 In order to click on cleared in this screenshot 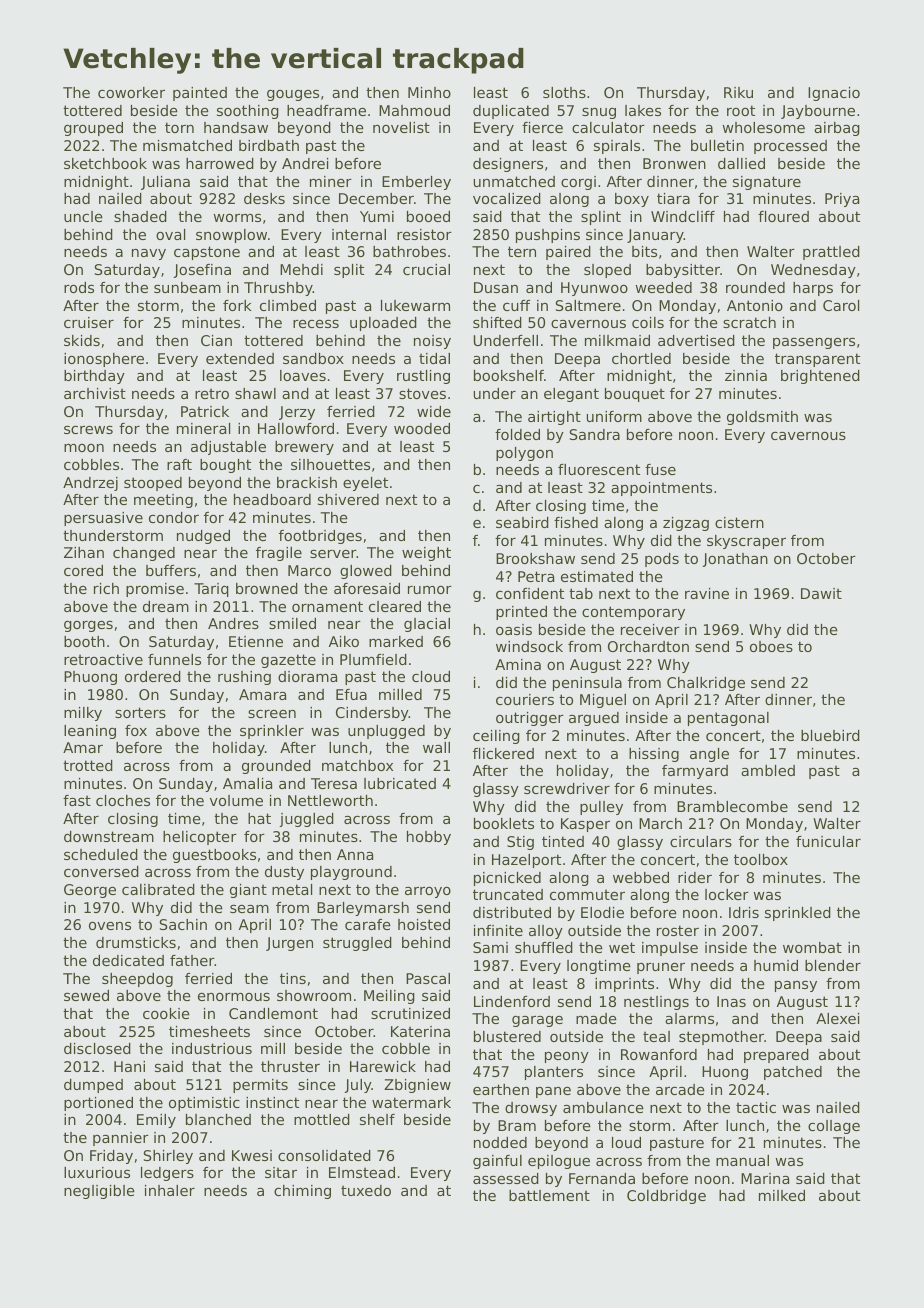, I will do `click(395, 606)`.
